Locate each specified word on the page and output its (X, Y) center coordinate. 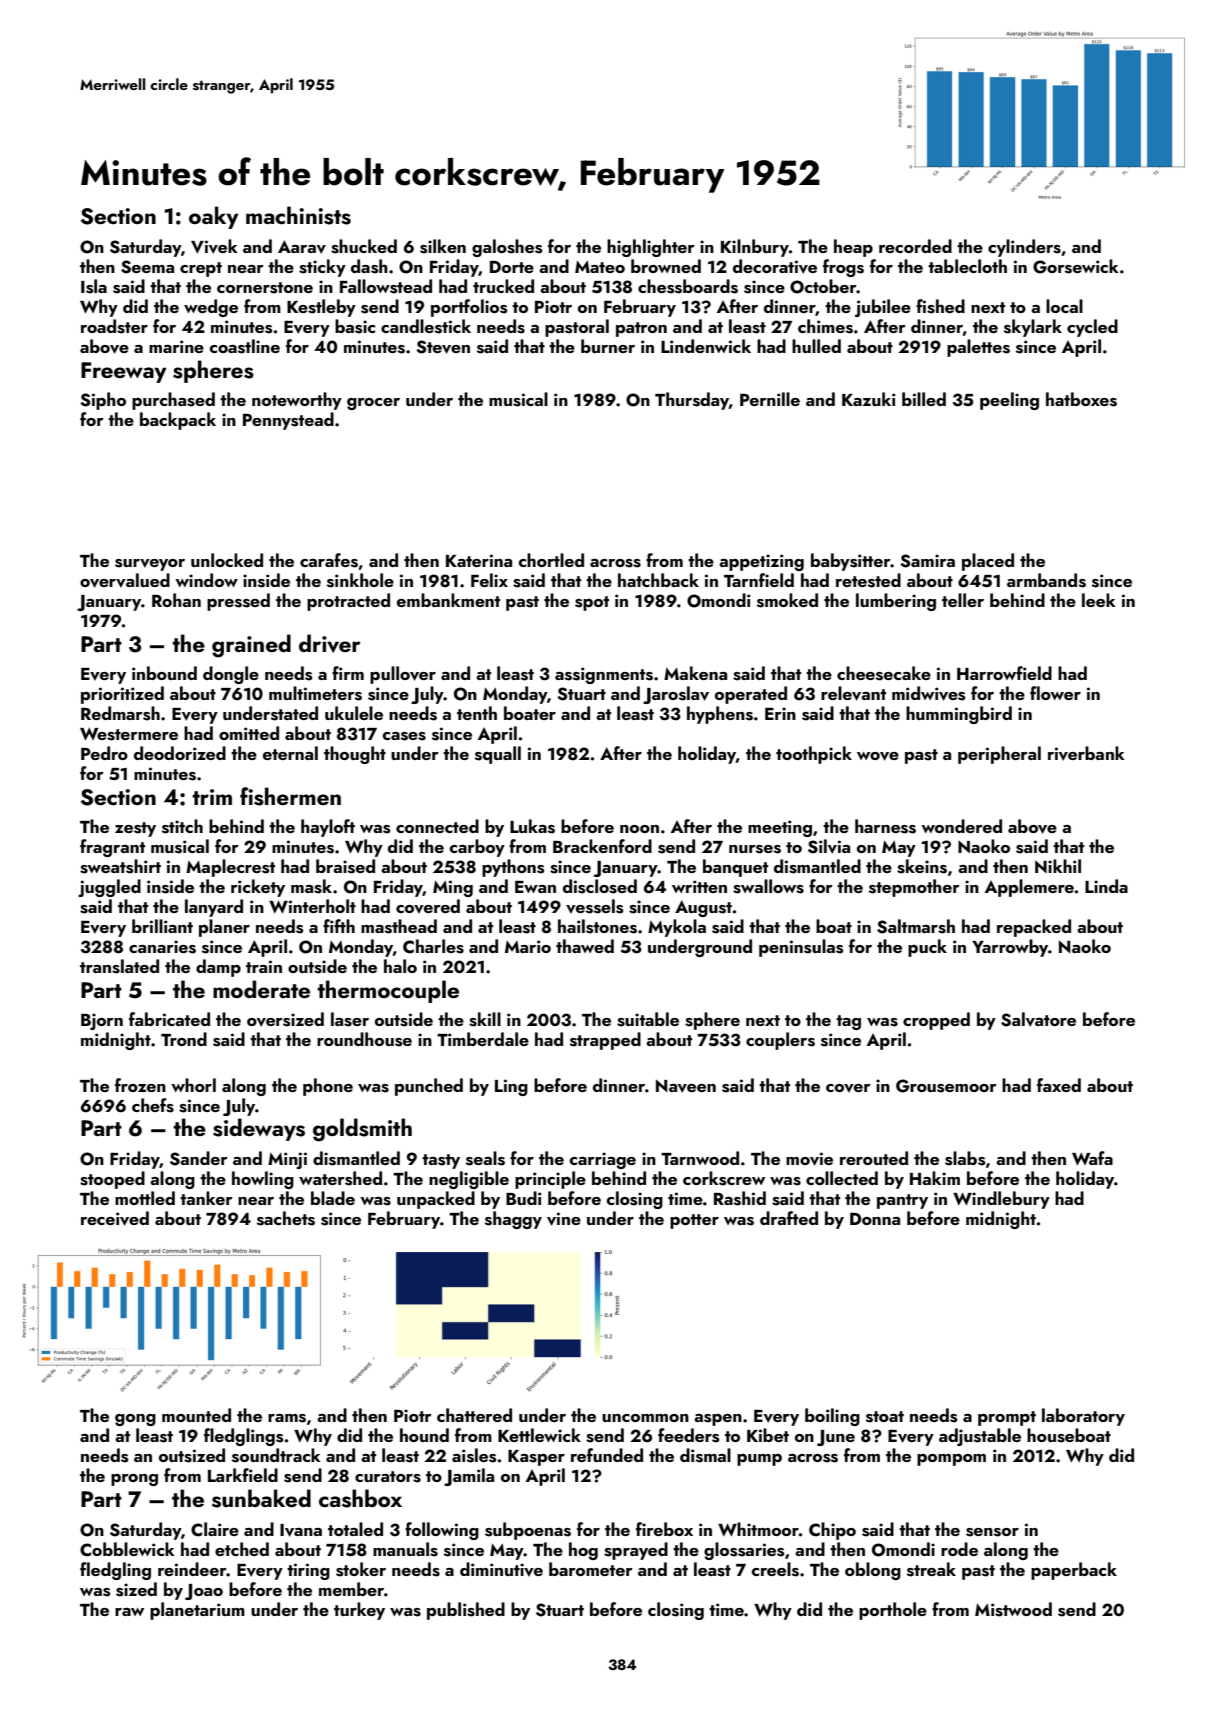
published (466, 1611)
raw (129, 1612)
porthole (893, 1611)
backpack (178, 421)
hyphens (720, 715)
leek (1099, 600)
